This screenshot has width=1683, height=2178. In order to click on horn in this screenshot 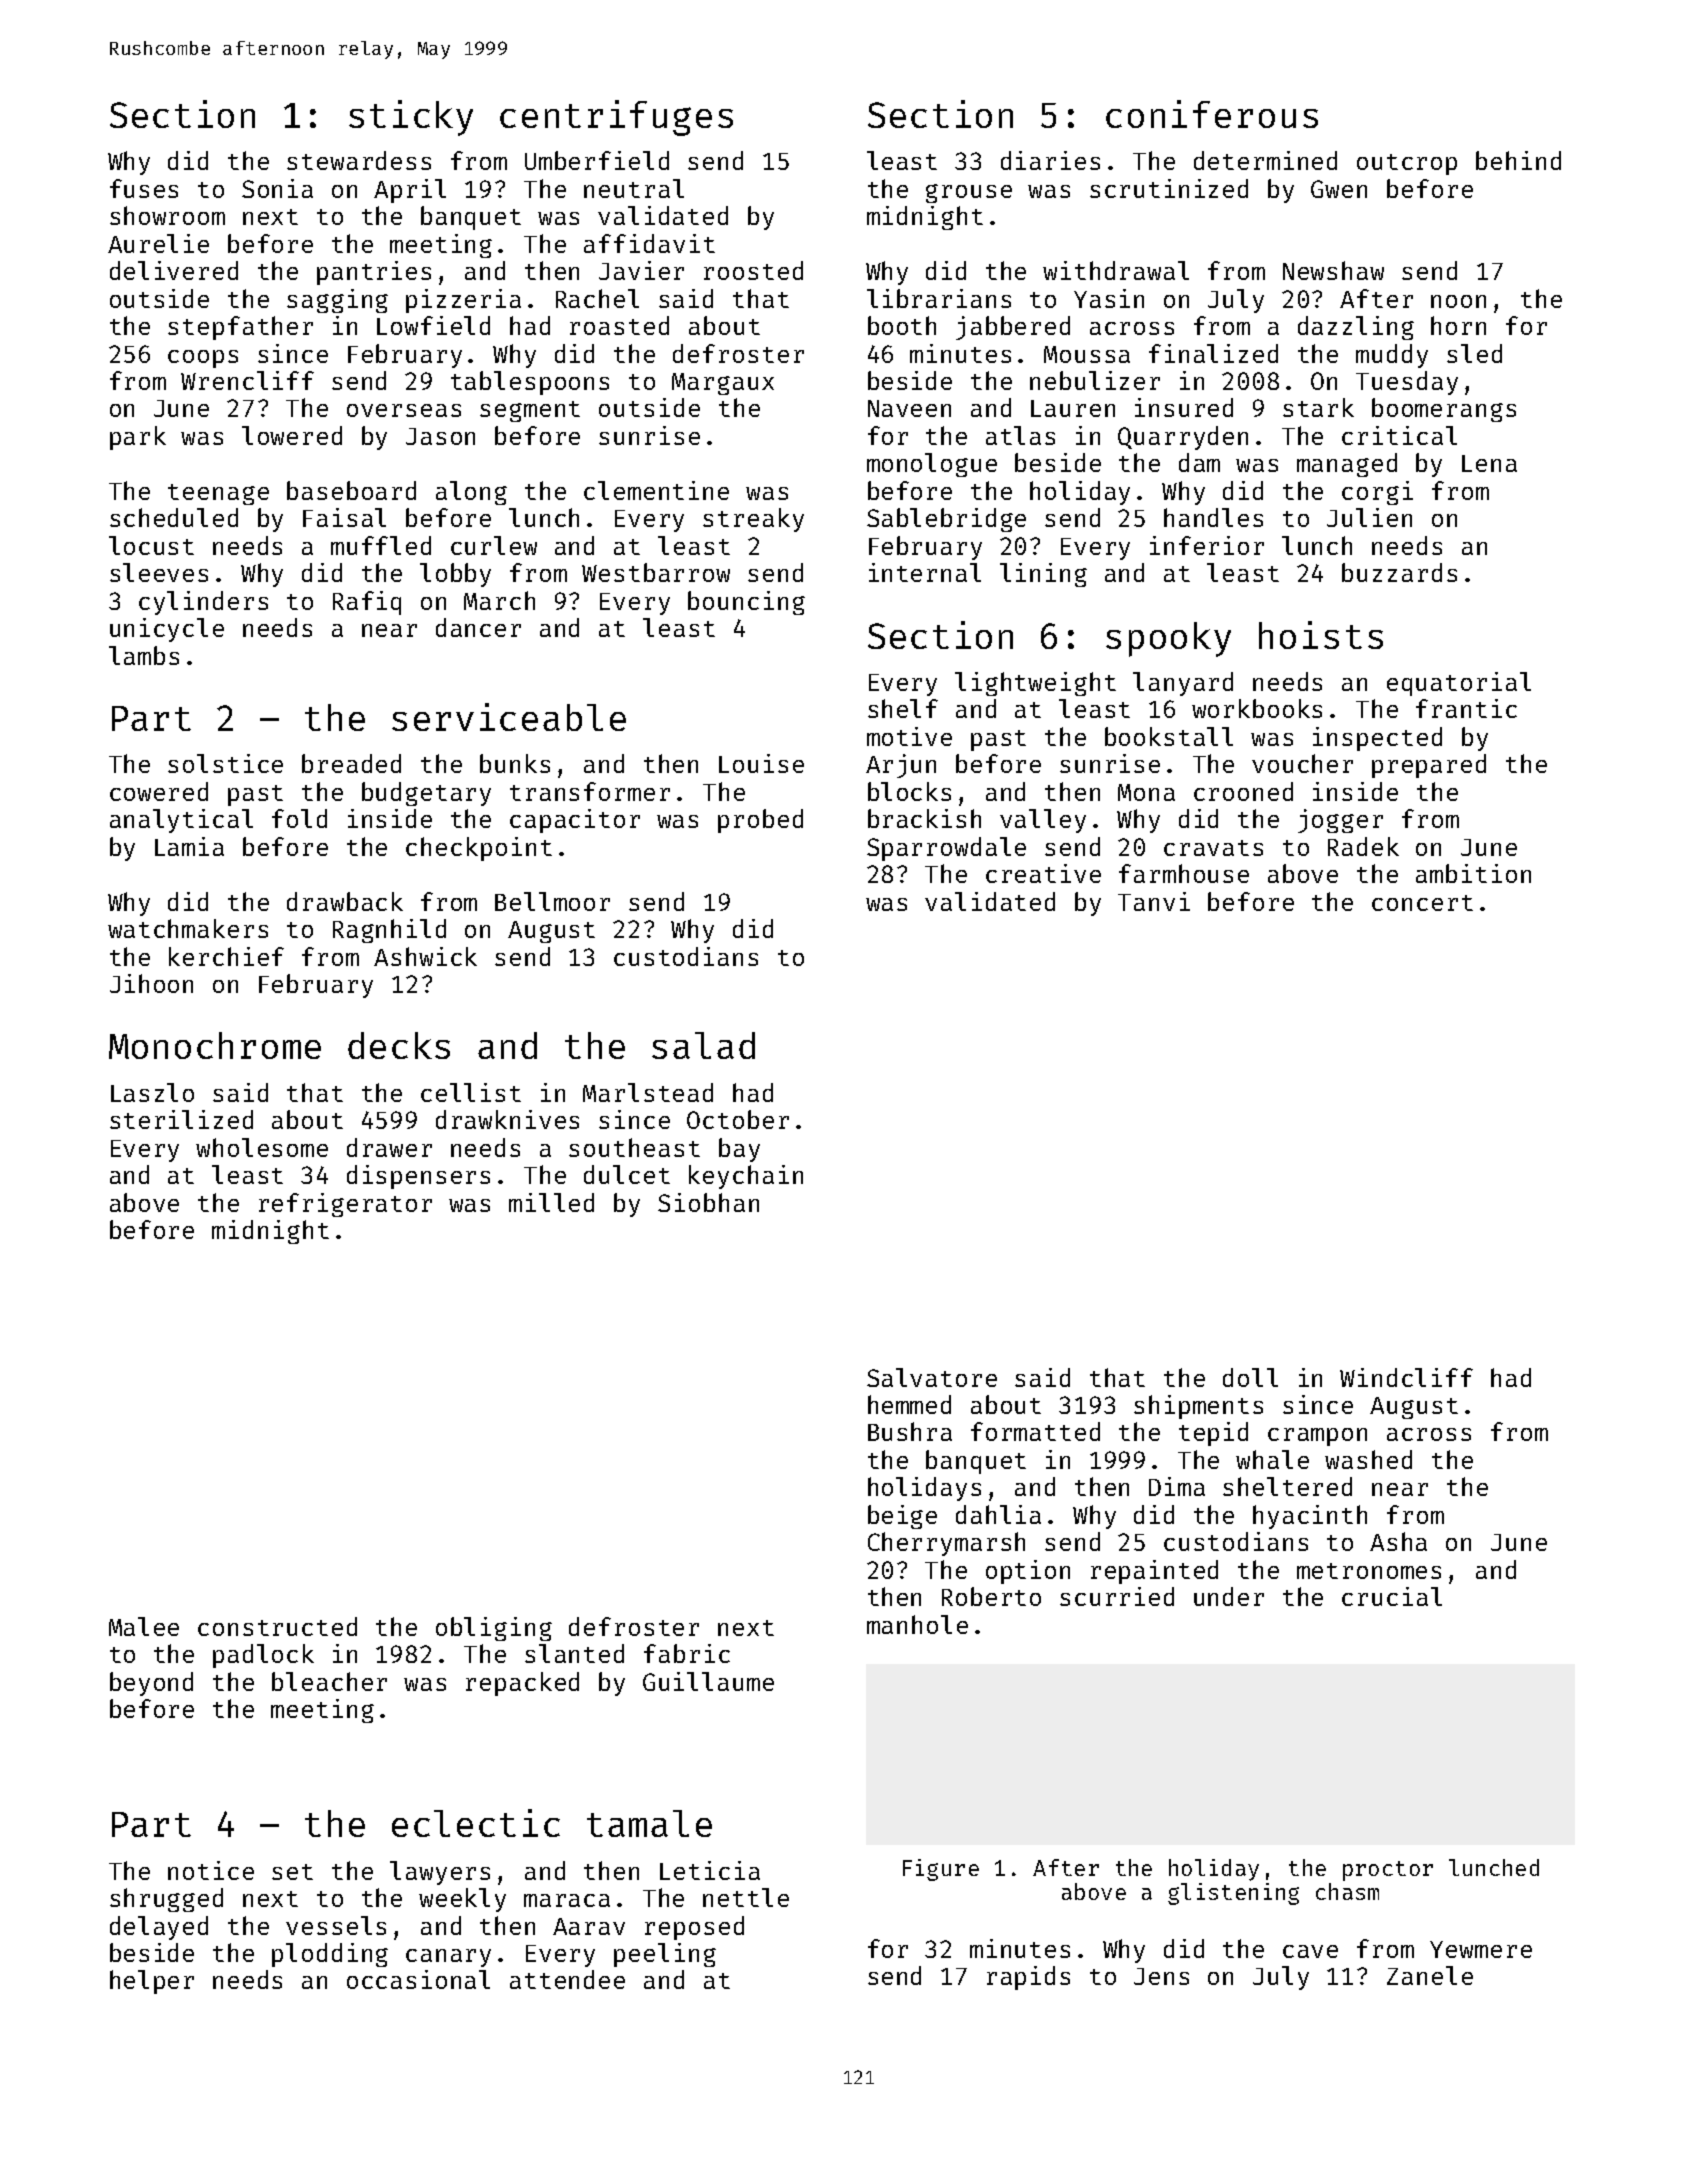, I will do `click(1458, 325)`.
